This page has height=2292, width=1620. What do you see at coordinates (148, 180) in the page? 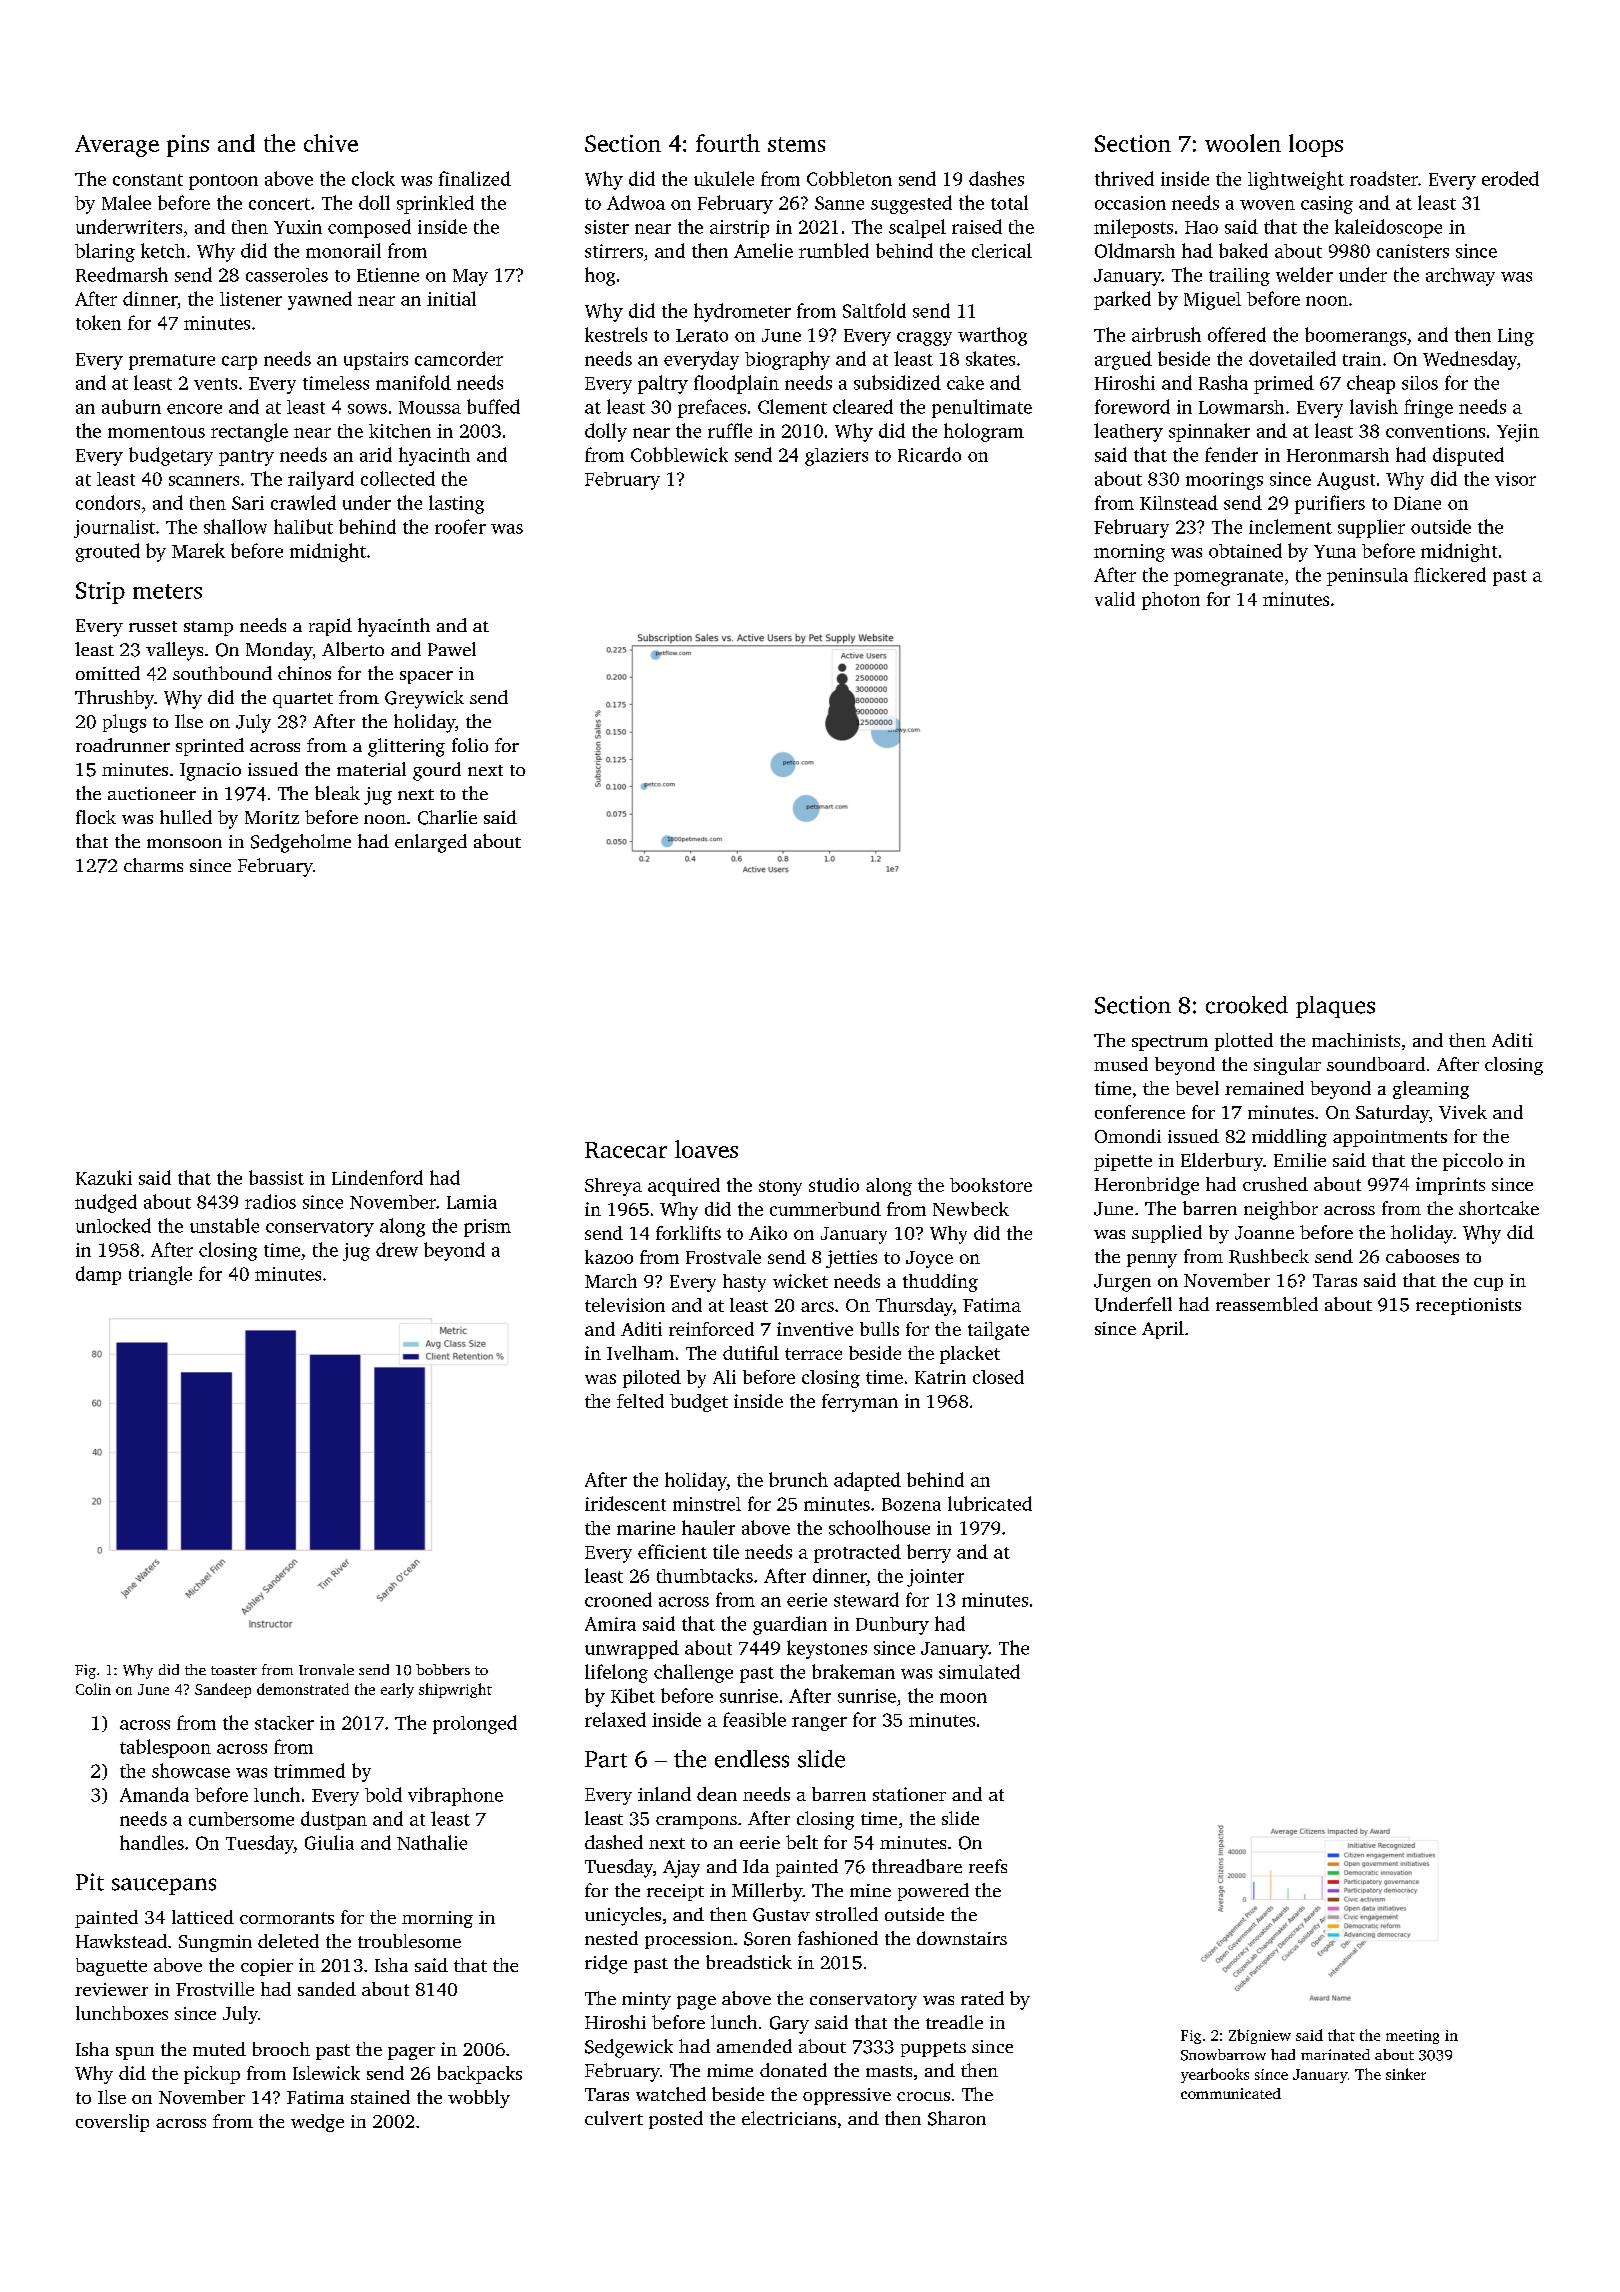
I see `constant` at bounding box center [148, 180].
